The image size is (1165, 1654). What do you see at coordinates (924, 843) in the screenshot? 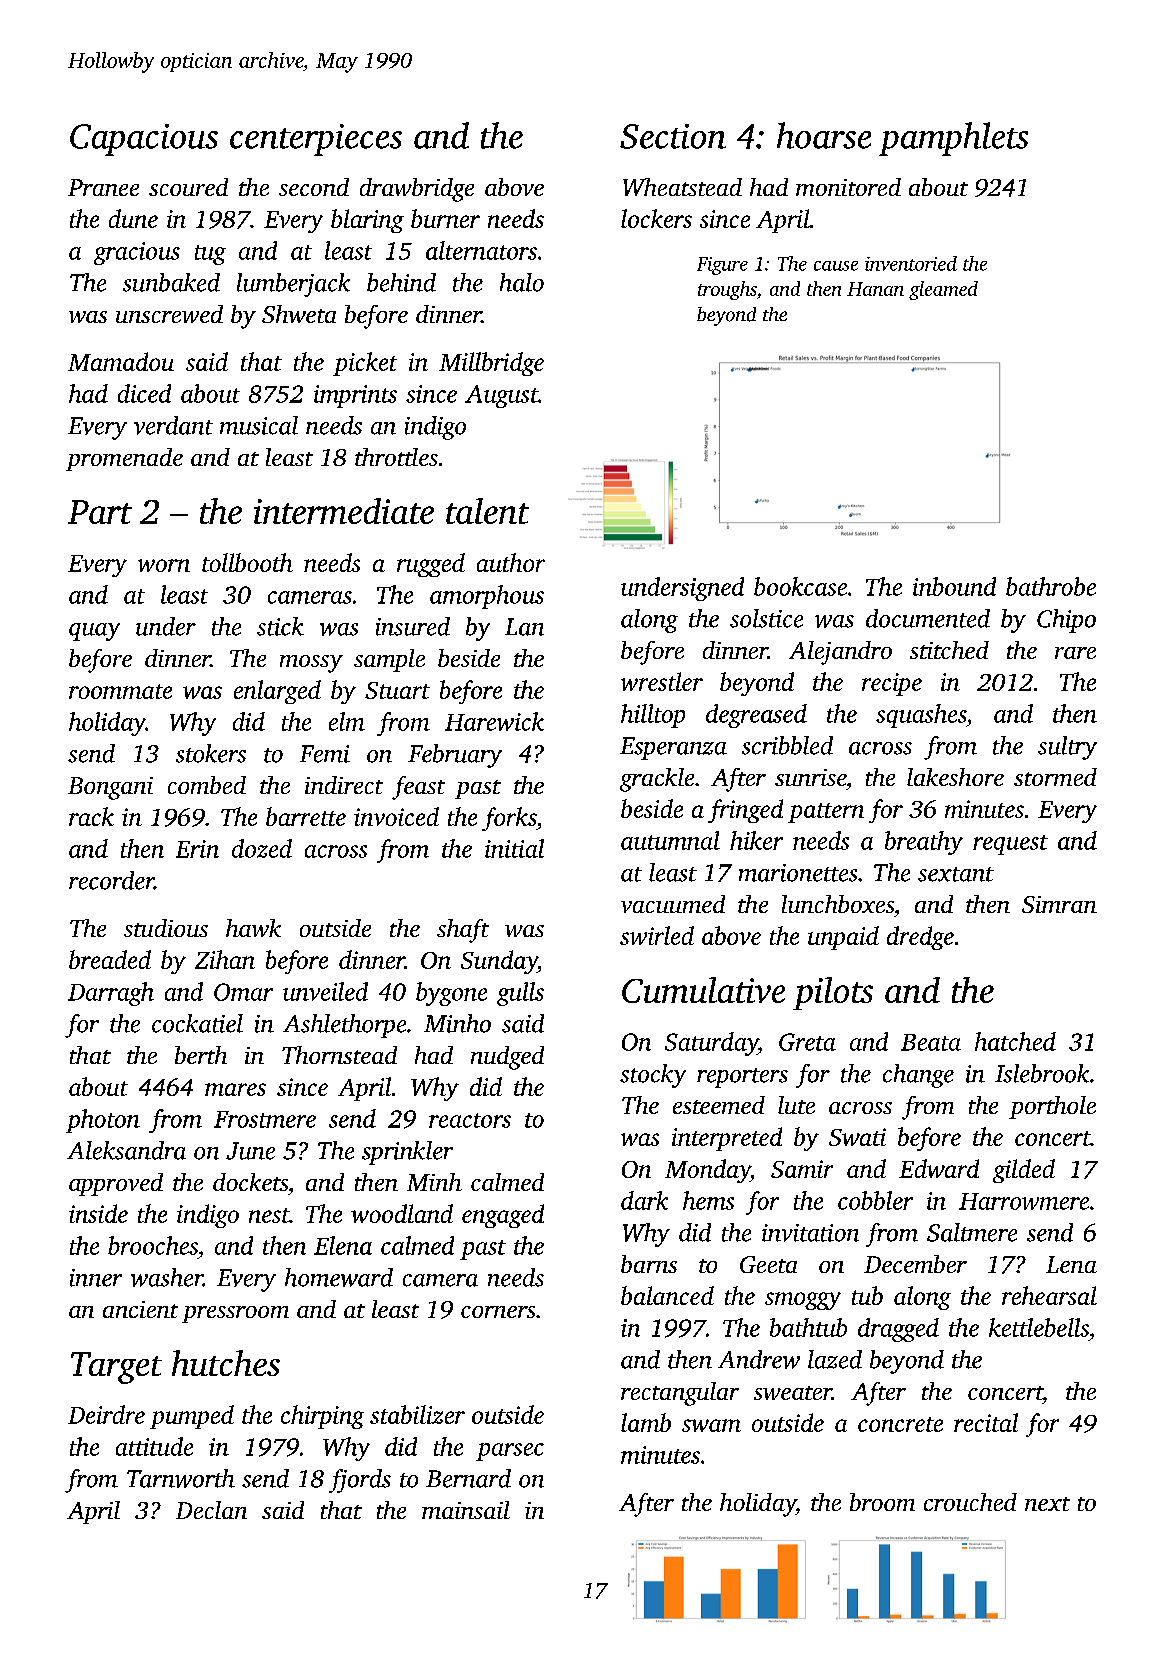
I see `breathy` at bounding box center [924, 843].
